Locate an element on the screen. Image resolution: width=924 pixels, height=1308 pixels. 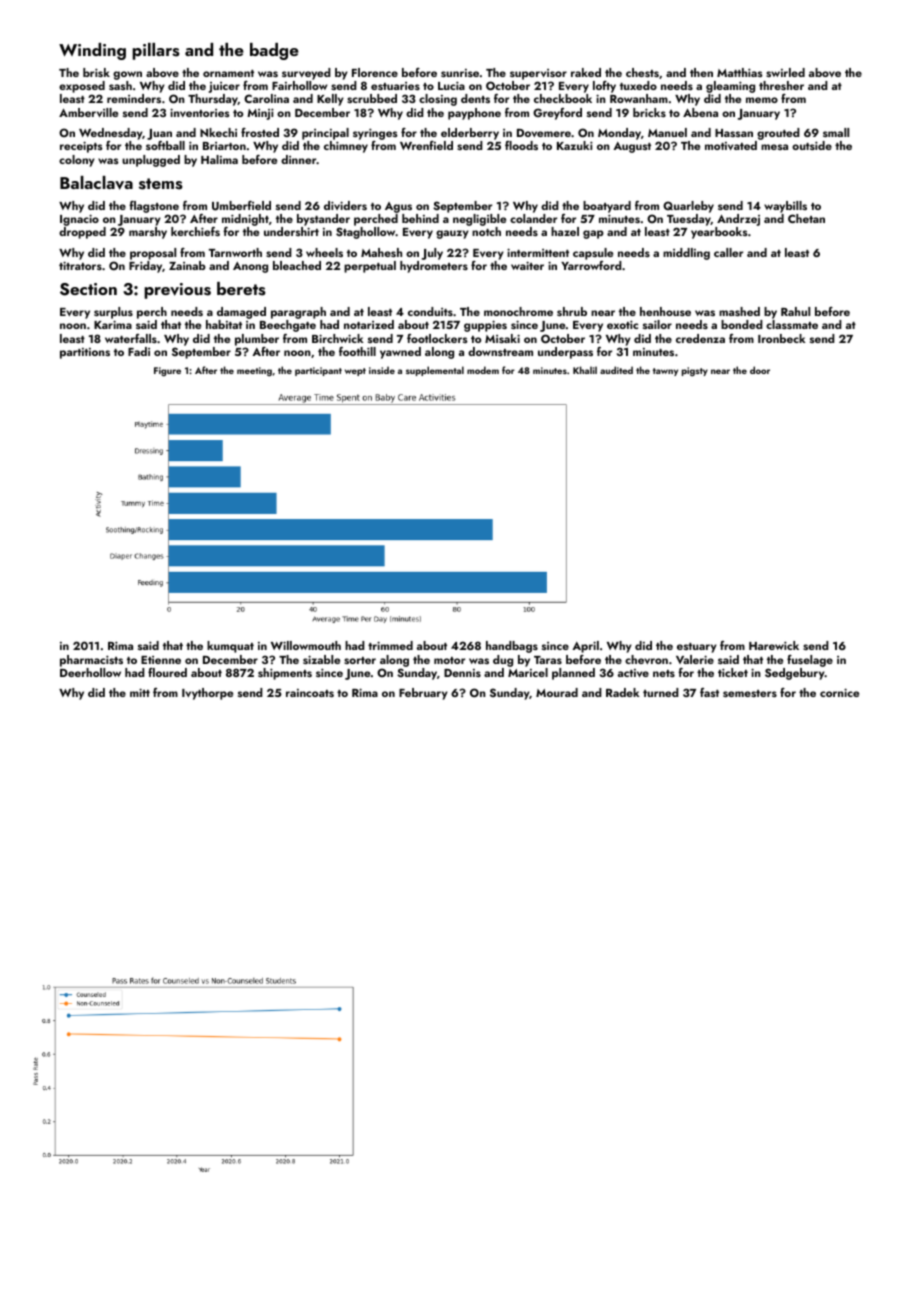
Deerhollow is located at coordinates (90, 672).
